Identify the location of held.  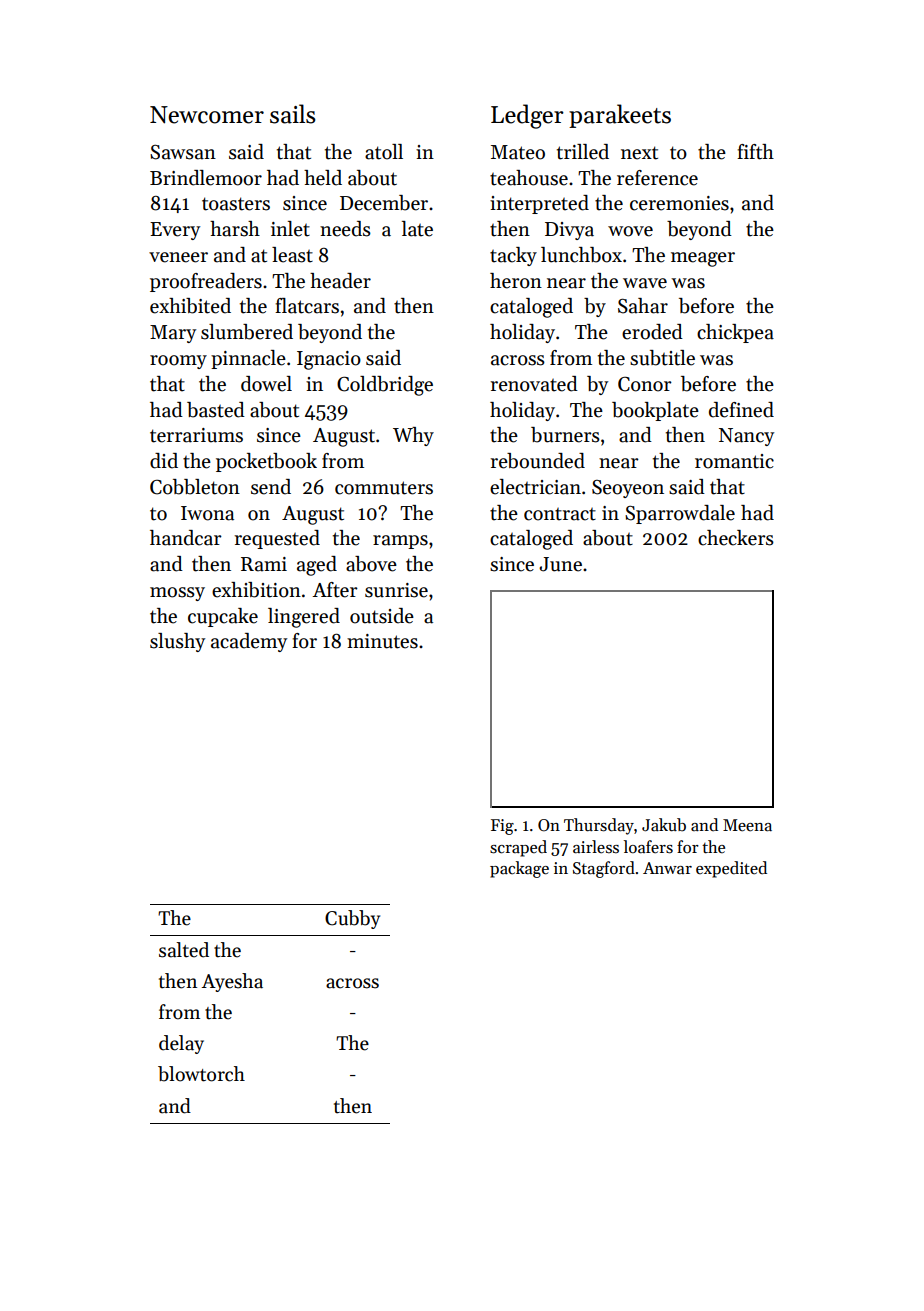
(323, 178).
